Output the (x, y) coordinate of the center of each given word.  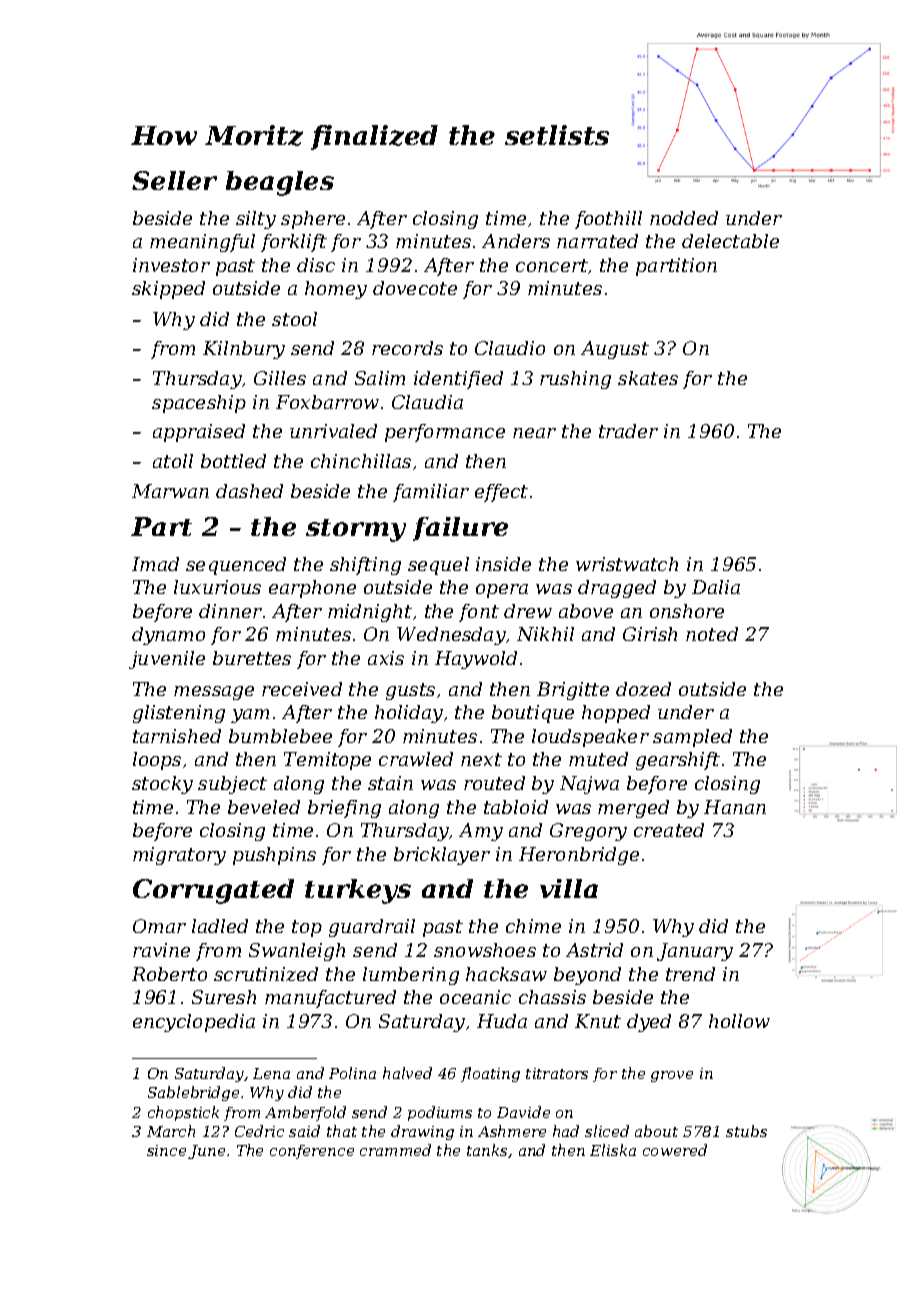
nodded (684, 218)
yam (250, 716)
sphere (313, 220)
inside (503, 564)
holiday (409, 714)
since (166, 1150)
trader (628, 431)
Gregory (588, 832)
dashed (249, 491)
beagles (280, 183)
